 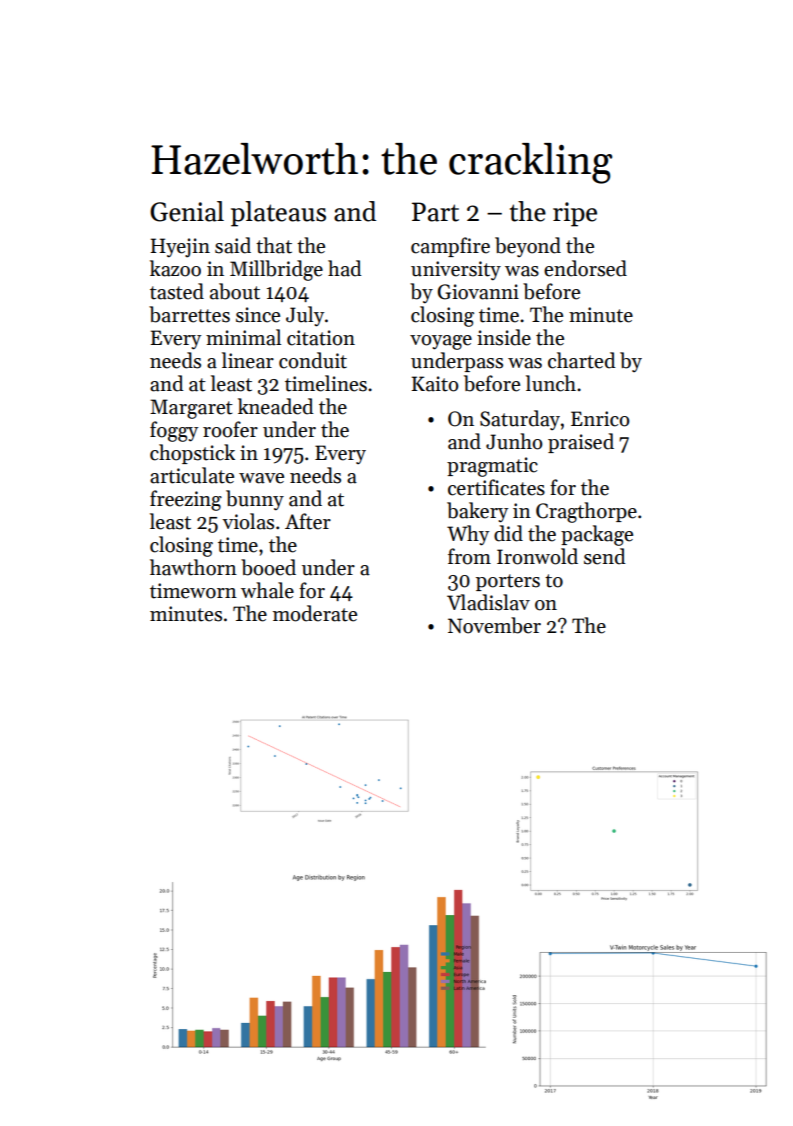 What do you see at coordinates (504, 337) in the document?
I see `inside` at bounding box center [504, 337].
